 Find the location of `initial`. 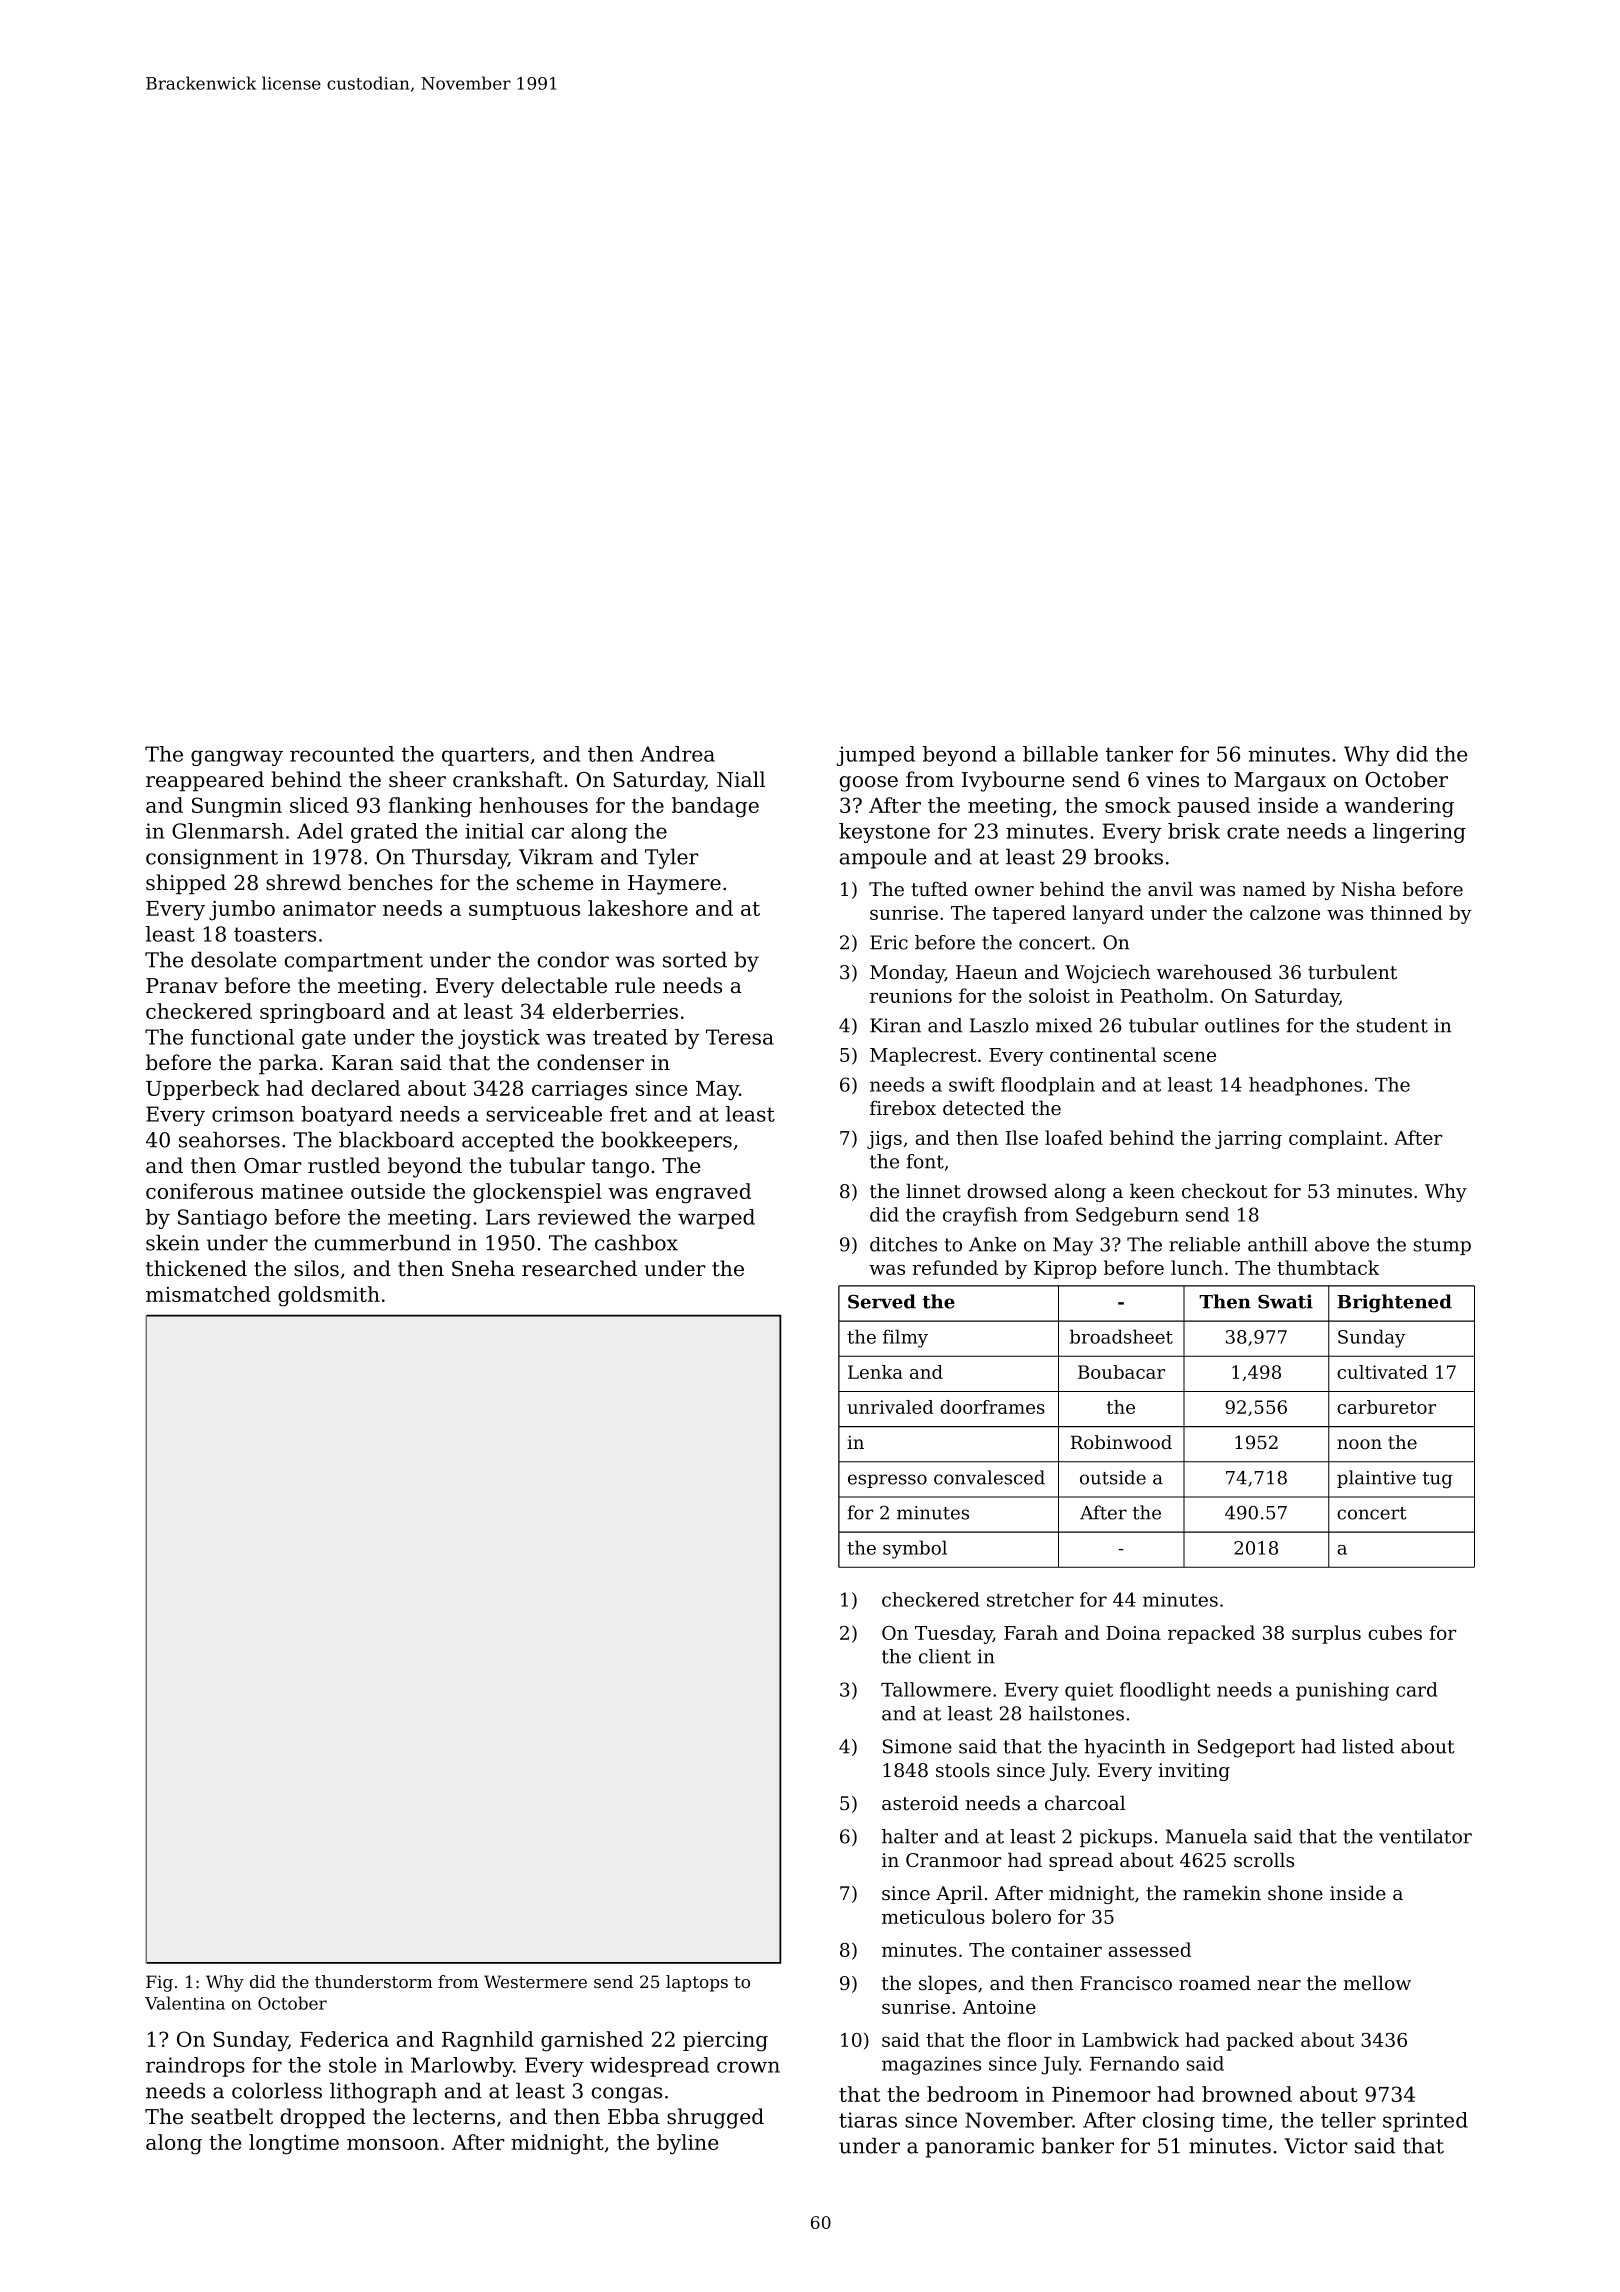

initial is located at coordinates (494, 831).
